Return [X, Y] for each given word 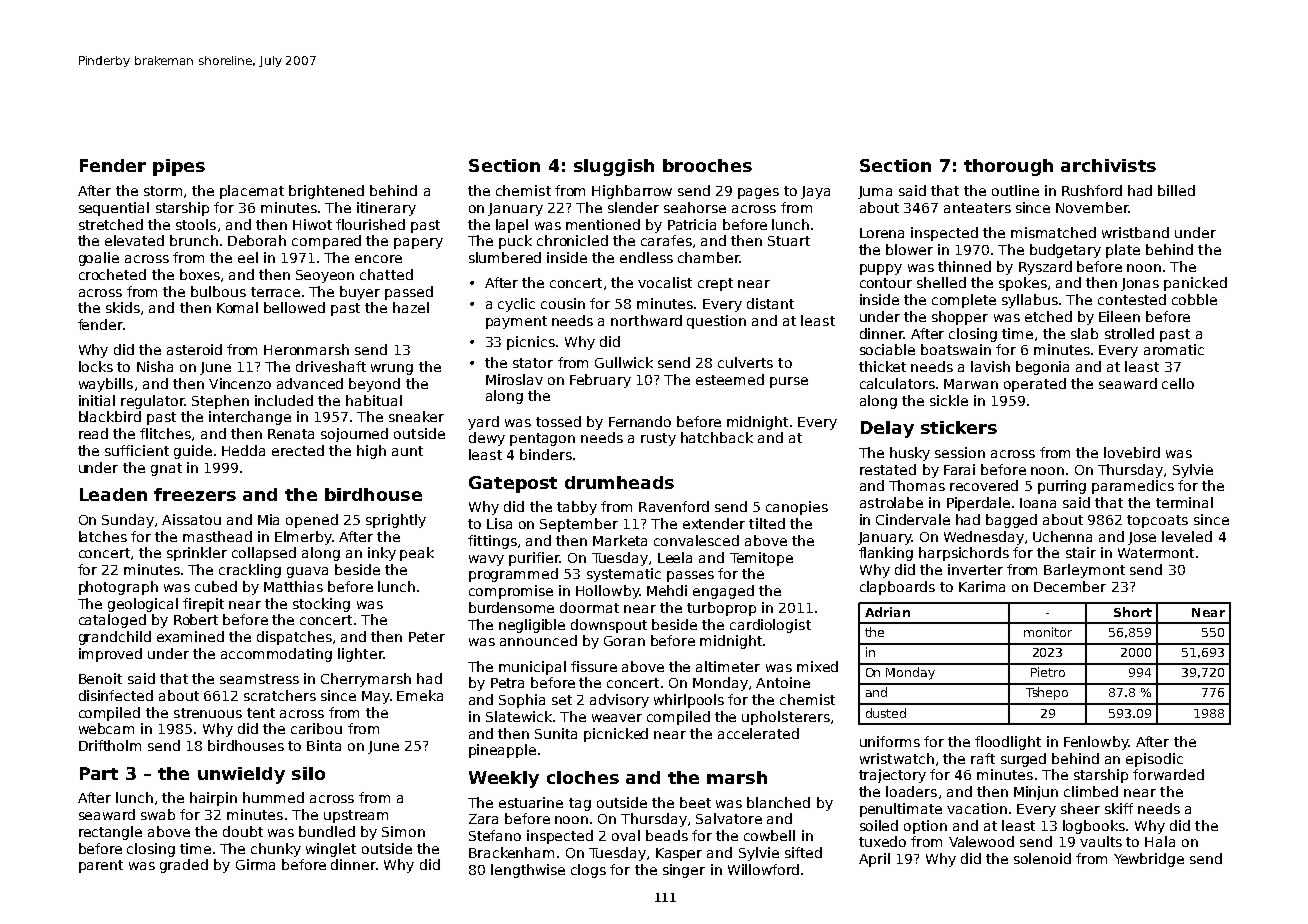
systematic [624, 575]
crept [715, 284]
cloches [583, 777]
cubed [216, 586]
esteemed [730, 379]
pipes [179, 167]
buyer [360, 293]
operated [1035, 385]
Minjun [1036, 793]
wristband [1135, 232]
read [93, 433]
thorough [1008, 167]
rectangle [110, 833]
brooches [707, 165]
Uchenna [1062, 536]
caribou [316, 728]
